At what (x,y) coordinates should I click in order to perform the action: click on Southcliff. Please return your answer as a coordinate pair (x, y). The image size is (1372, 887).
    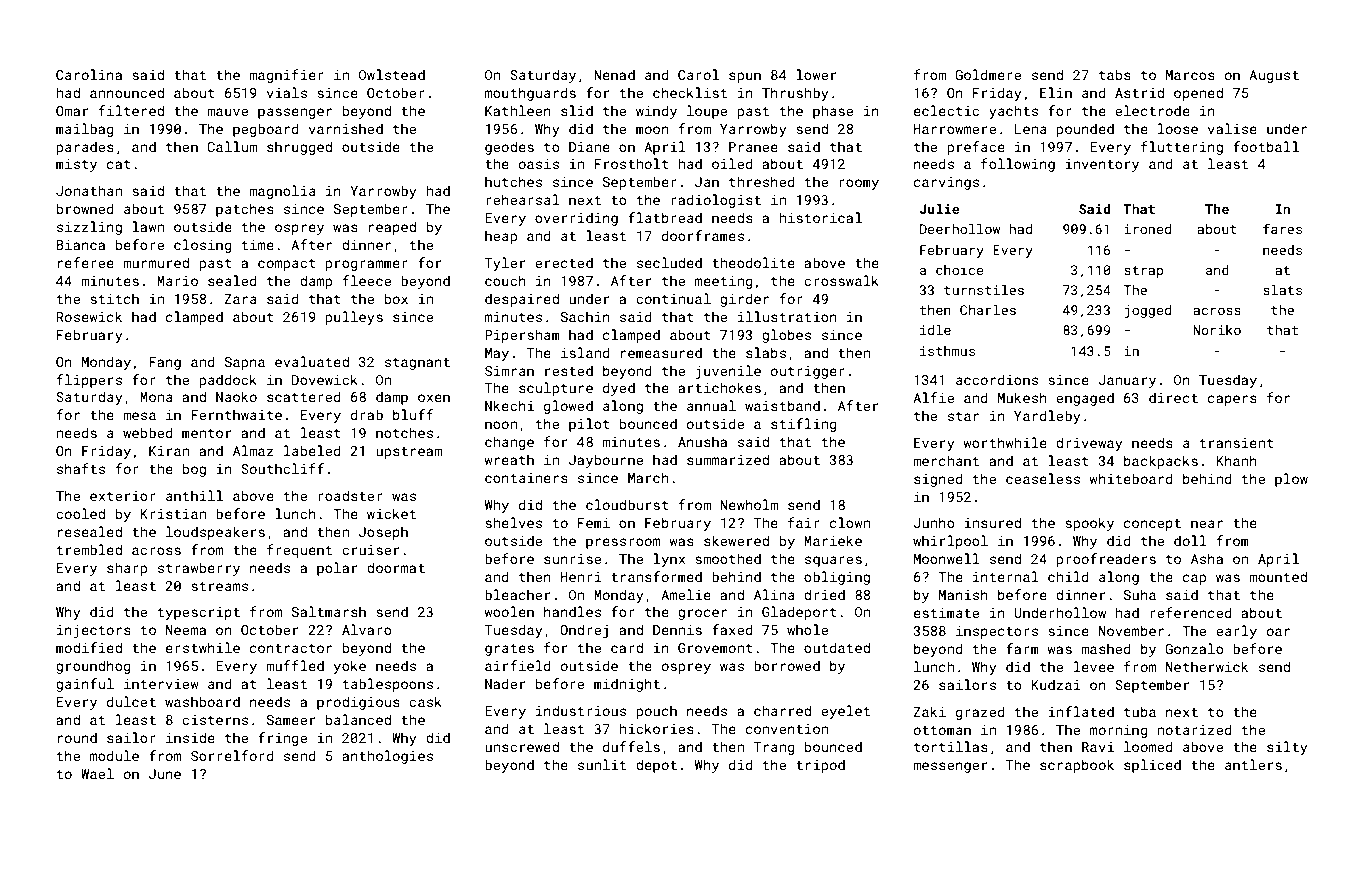
    Looking at the image, I should click on (282, 468).
